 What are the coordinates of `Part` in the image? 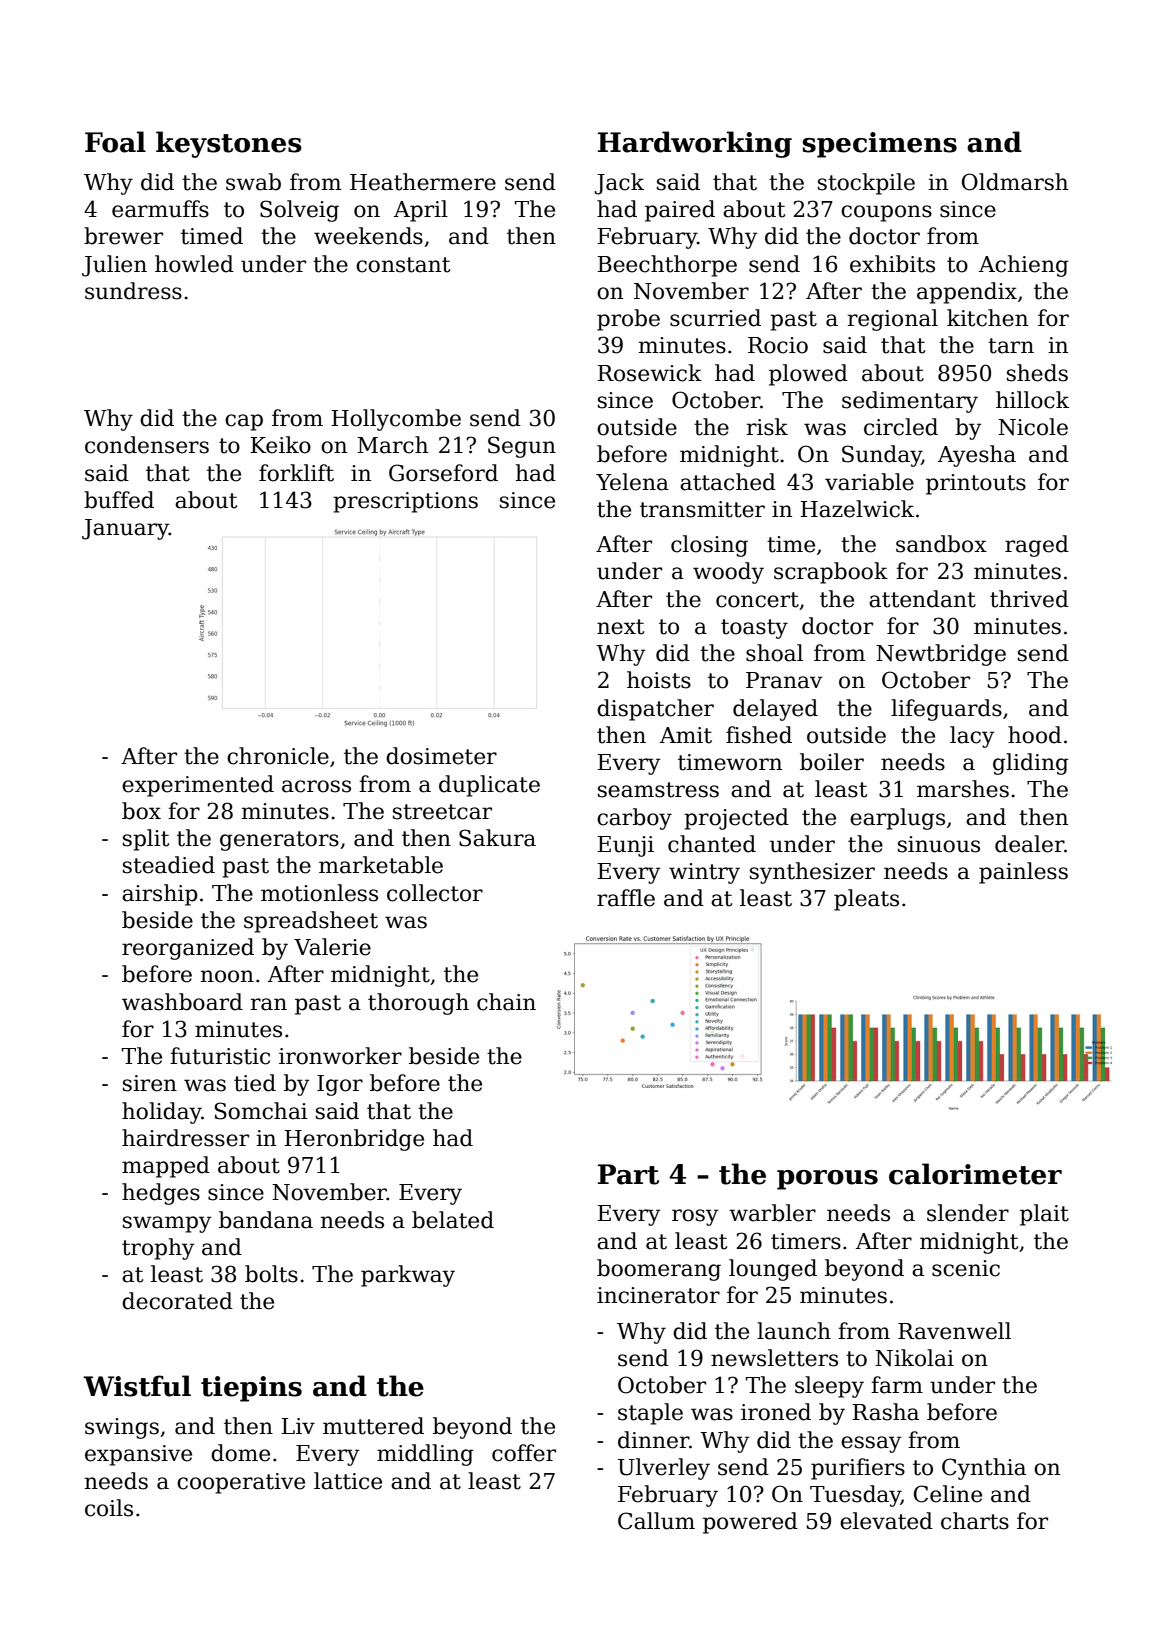 It's located at (628, 1174).
